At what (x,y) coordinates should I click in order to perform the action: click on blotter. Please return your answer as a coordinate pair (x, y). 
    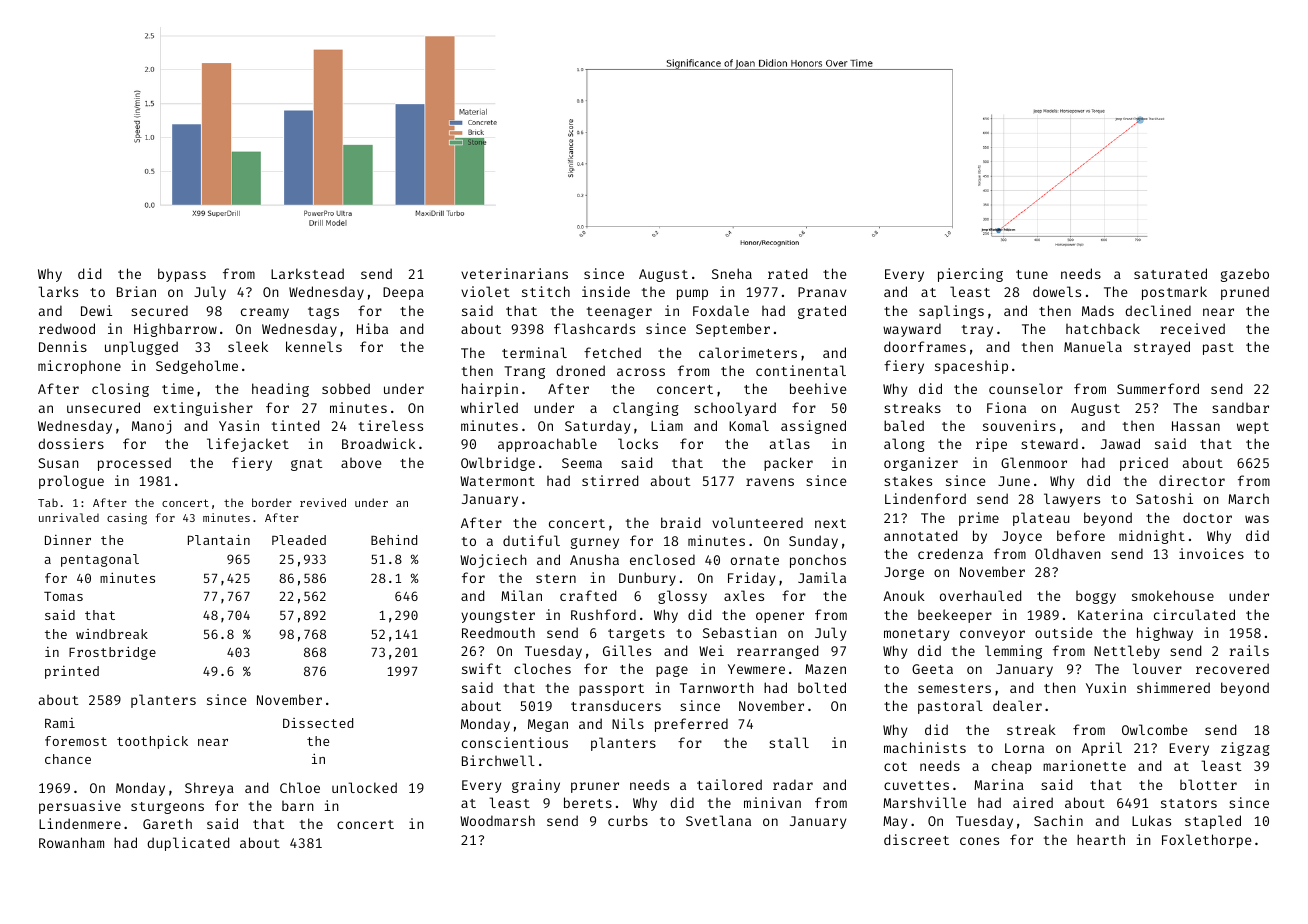
    Looking at the image, I should click on (1208, 784).
